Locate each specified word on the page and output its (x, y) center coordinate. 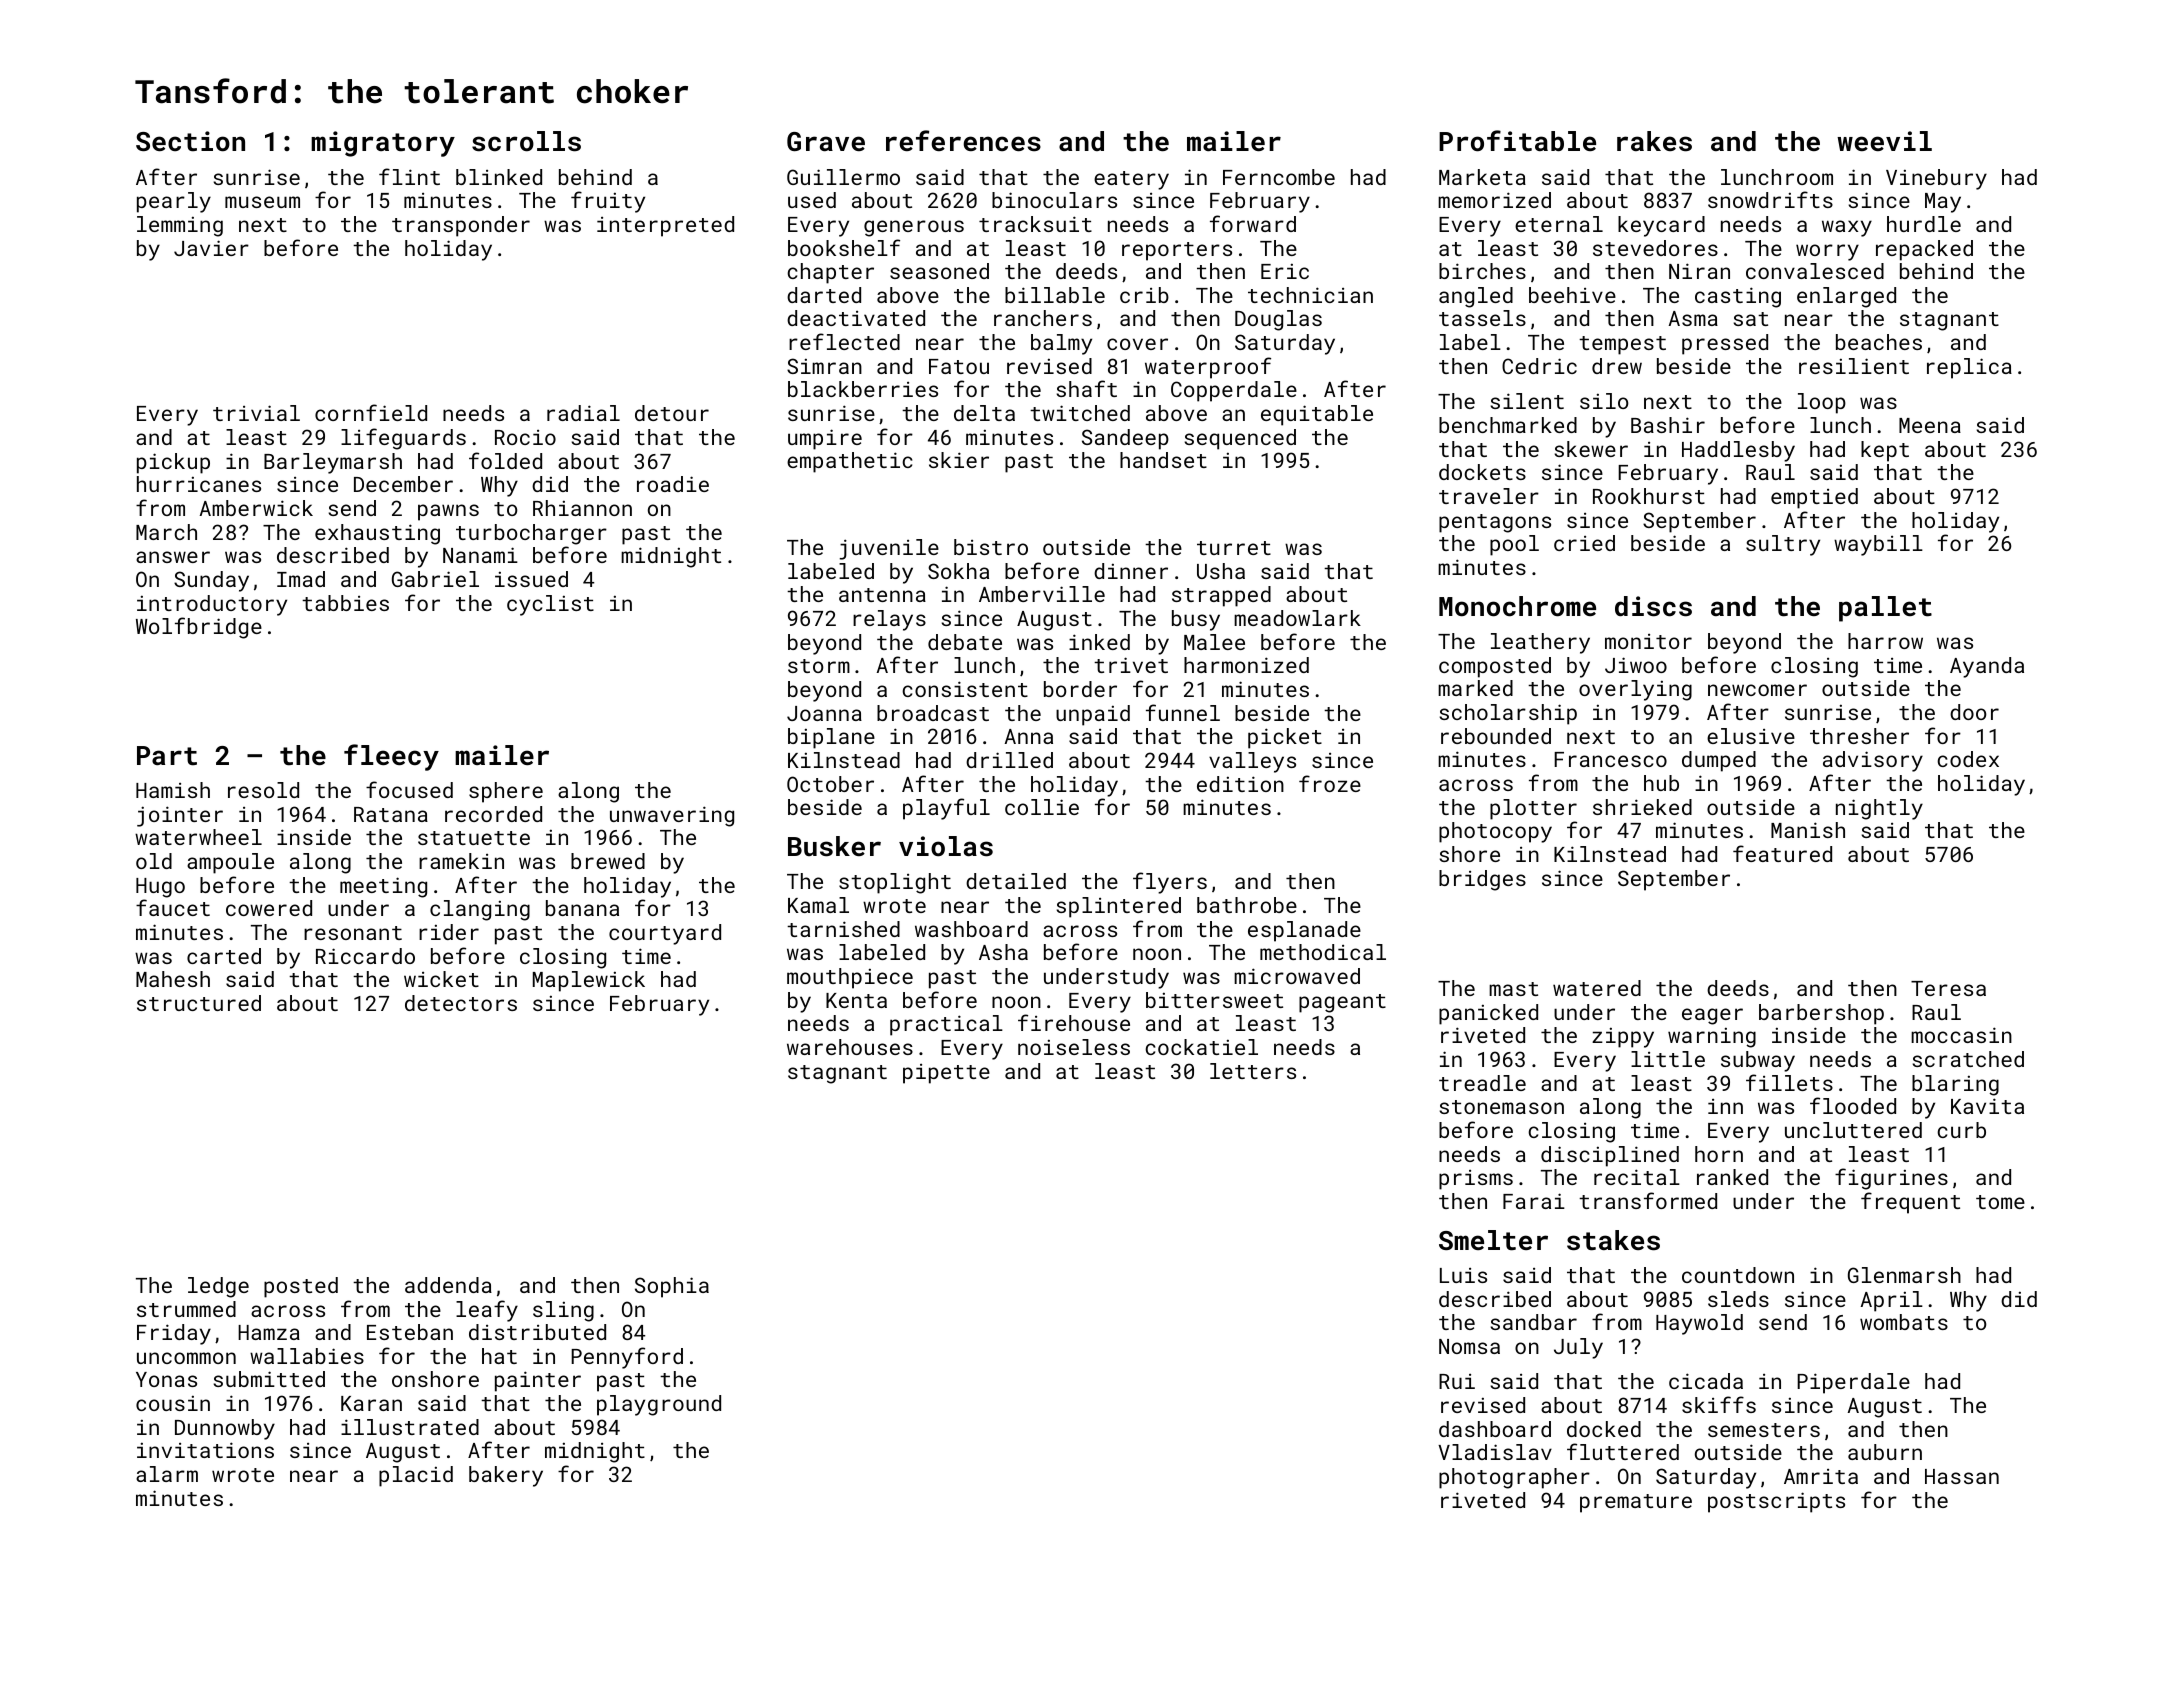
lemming (180, 226)
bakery (506, 1476)
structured (199, 1003)
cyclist (550, 605)
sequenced (1240, 439)
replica (1969, 368)
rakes (1654, 141)
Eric (1285, 271)
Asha (1003, 952)
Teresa (1948, 988)
